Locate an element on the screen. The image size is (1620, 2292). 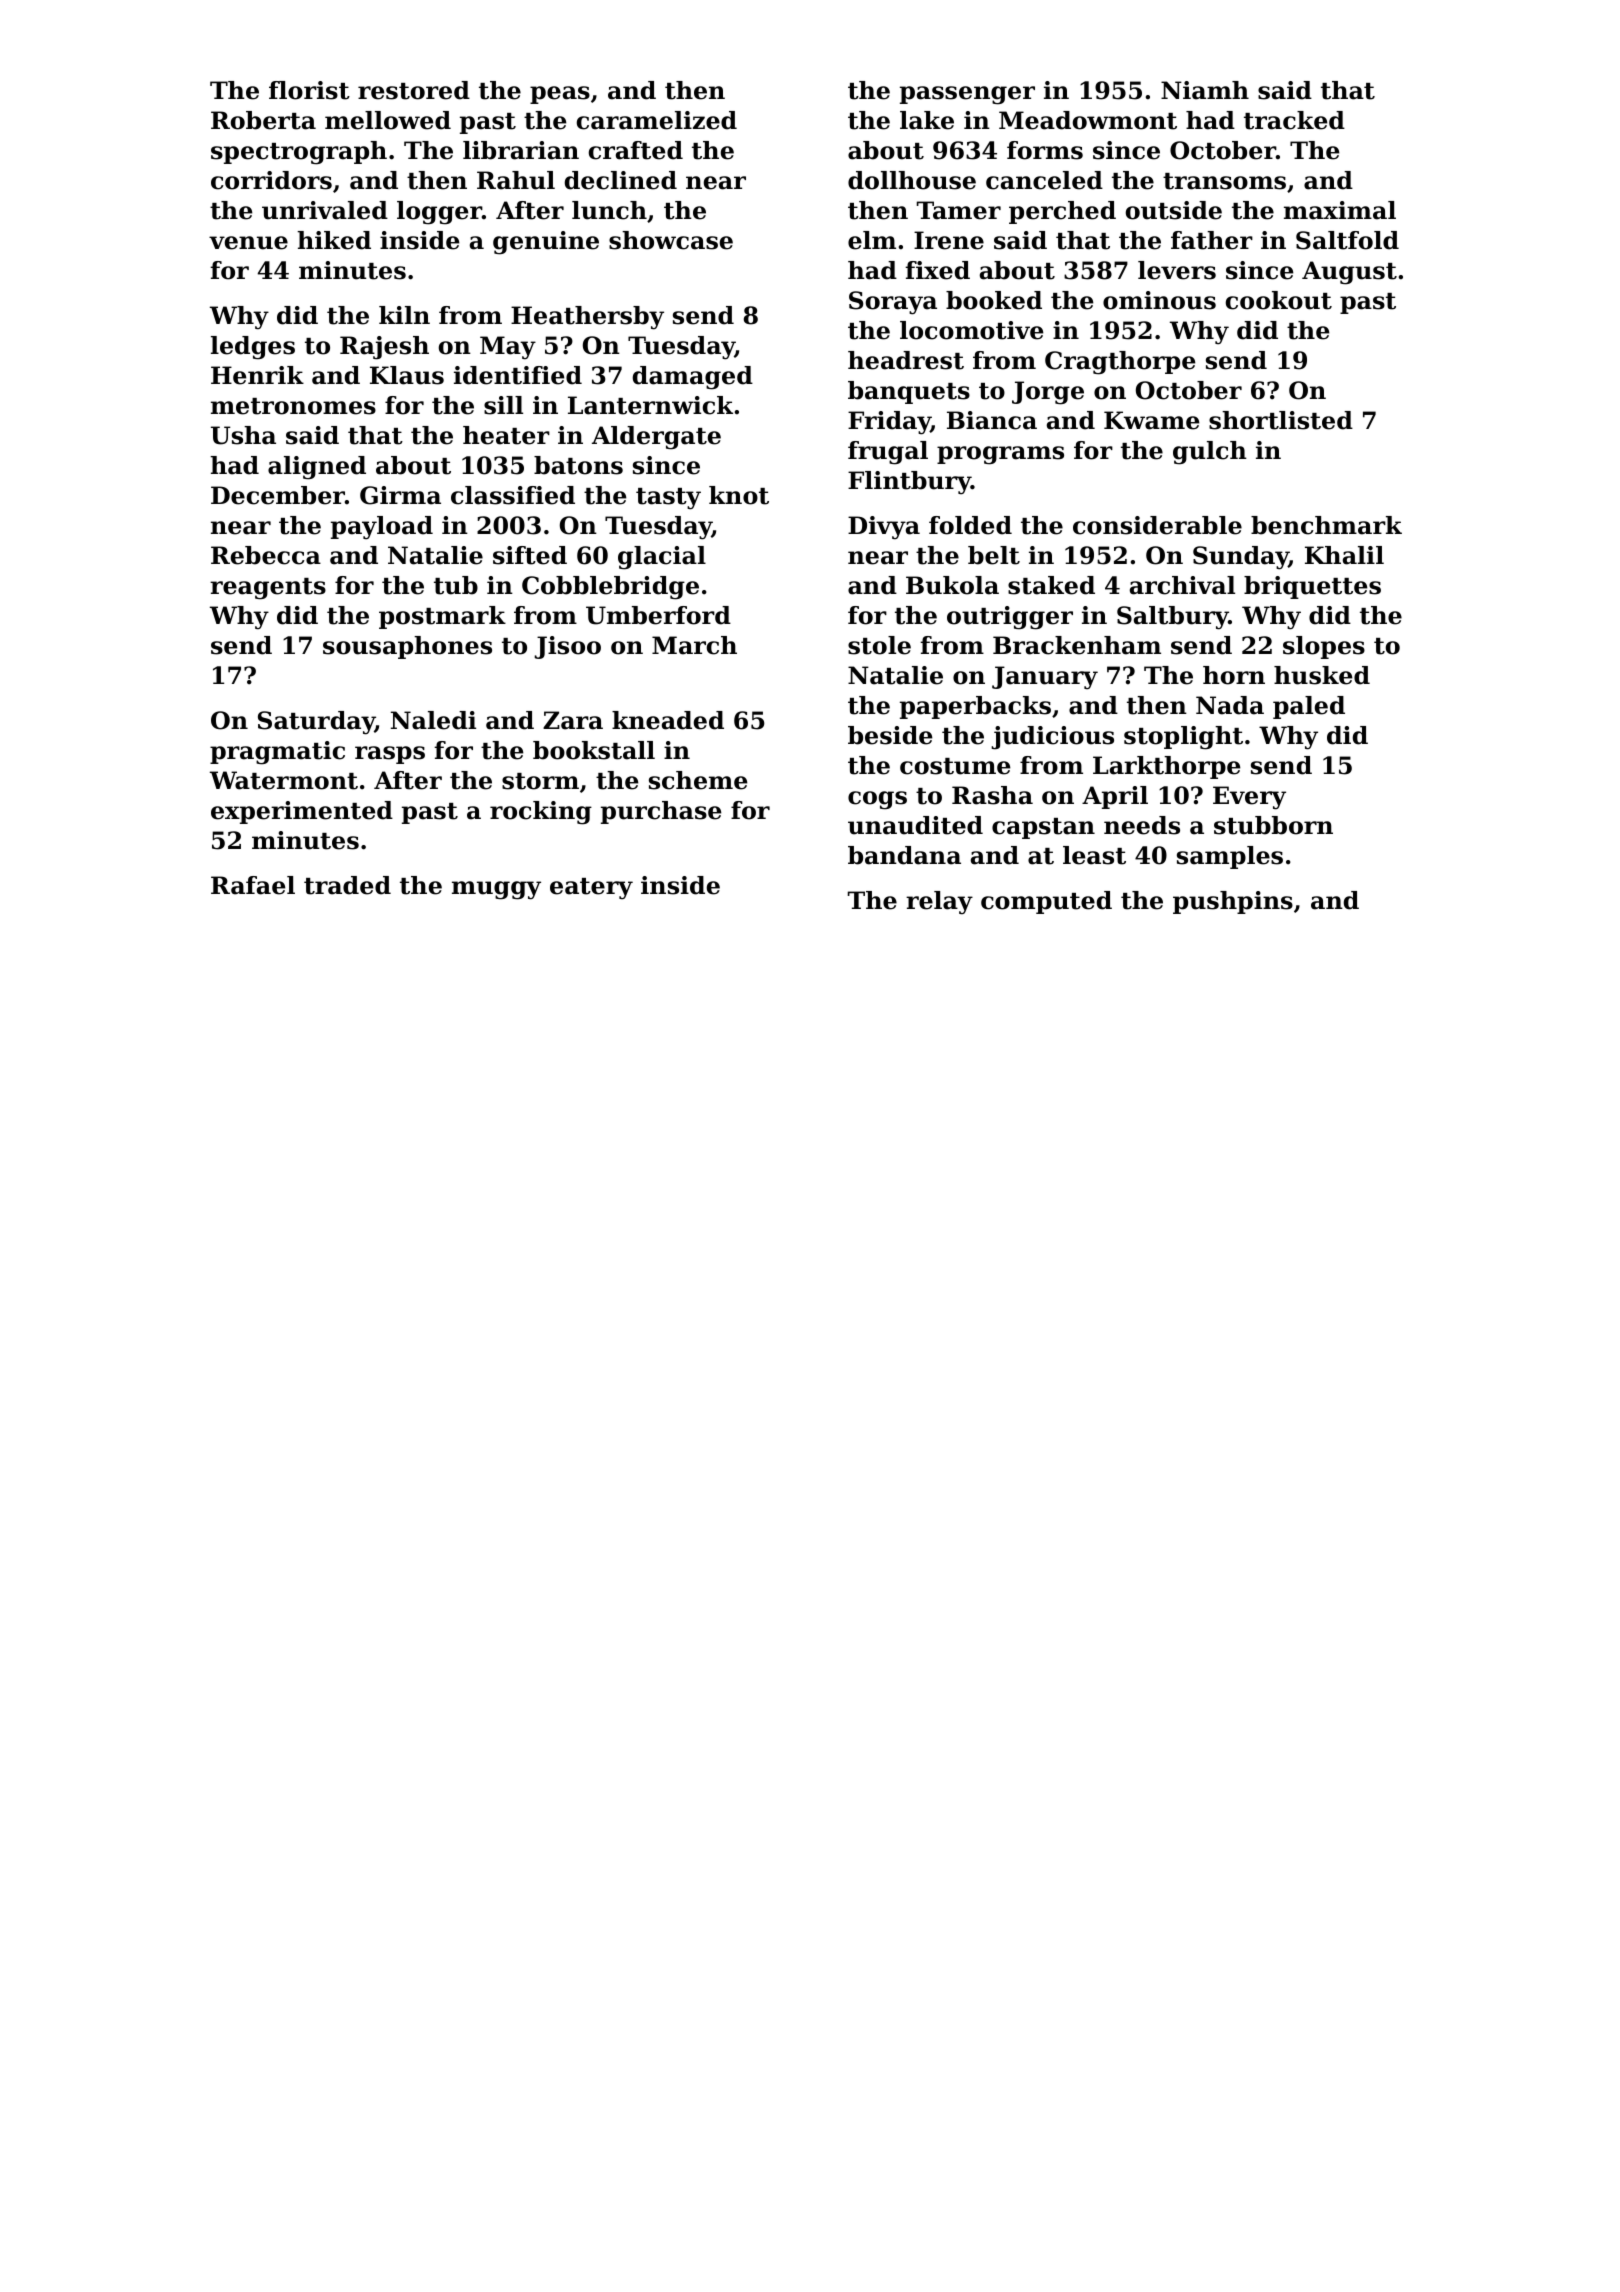
pragmatic is located at coordinates (277, 753).
